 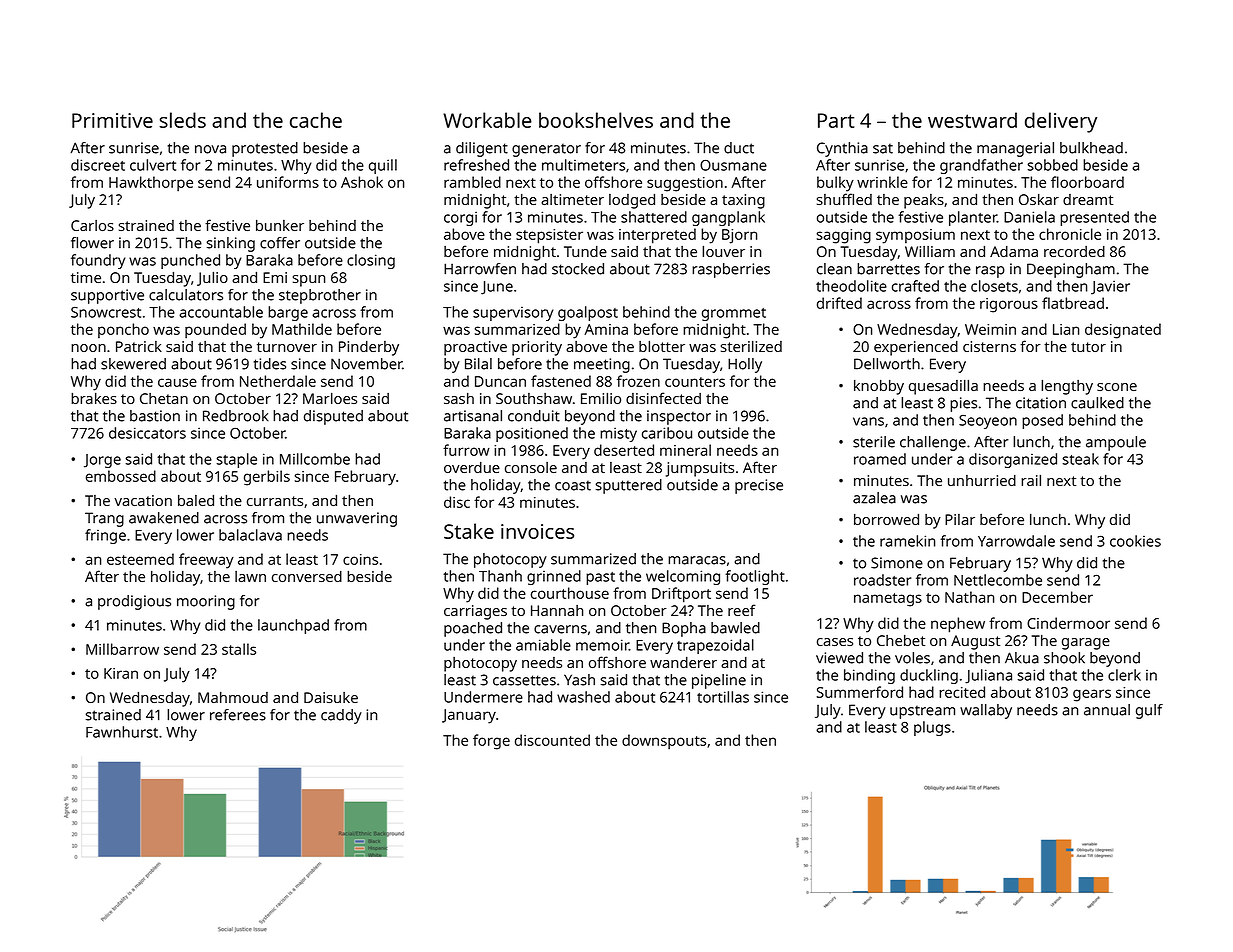 What do you see at coordinates (487, 120) in the screenshot?
I see `Workable` at bounding box center [487, 120].
